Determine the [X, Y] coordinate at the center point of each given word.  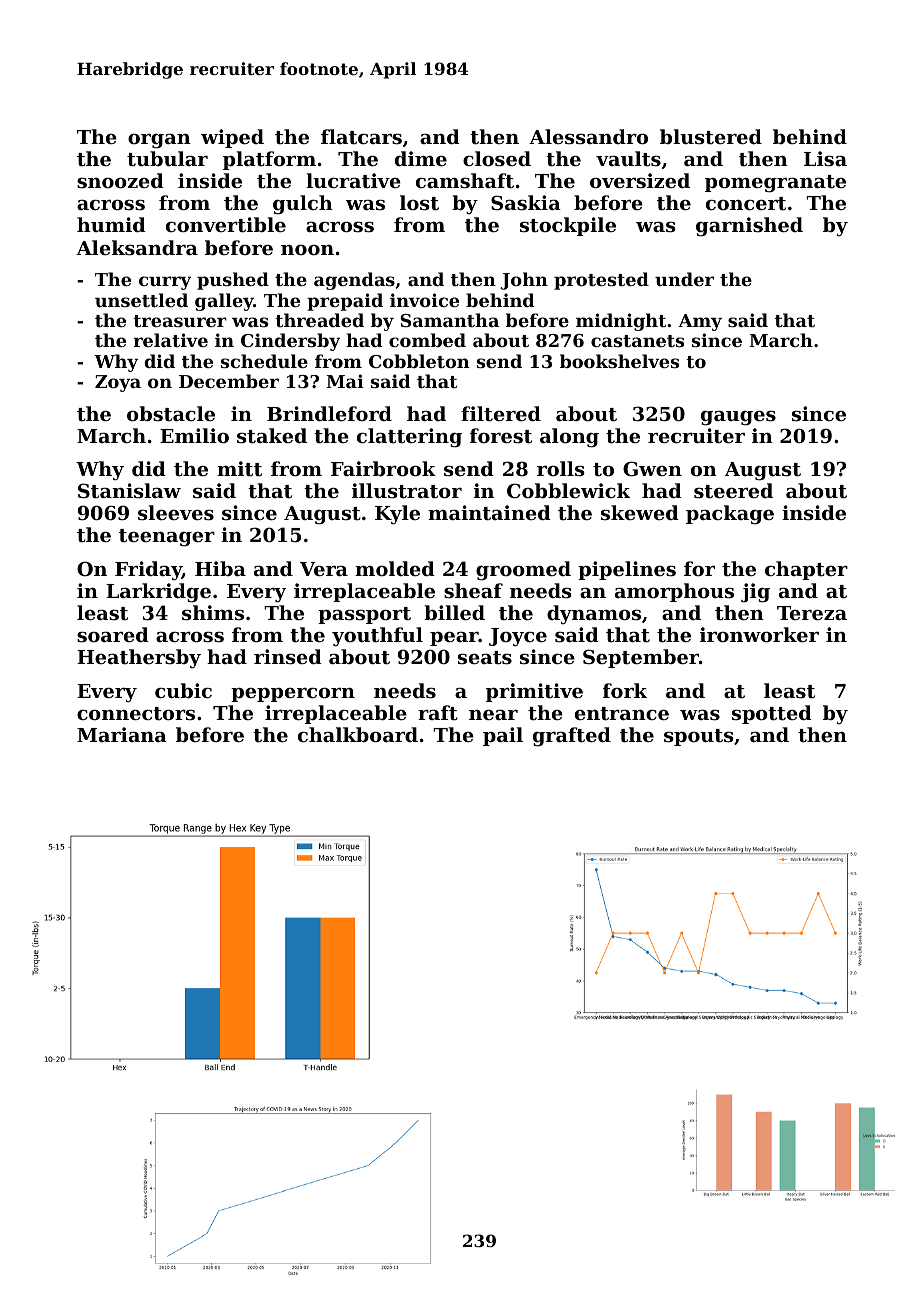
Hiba [220, 568]
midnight [621, 322]
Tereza [812, 613]
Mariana [122, 734]
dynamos [594, 614]
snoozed [120, 180]
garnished [749, 227]
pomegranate [775, 184]
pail [503, 736]
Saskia [526, 203]
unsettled [141, 300]
